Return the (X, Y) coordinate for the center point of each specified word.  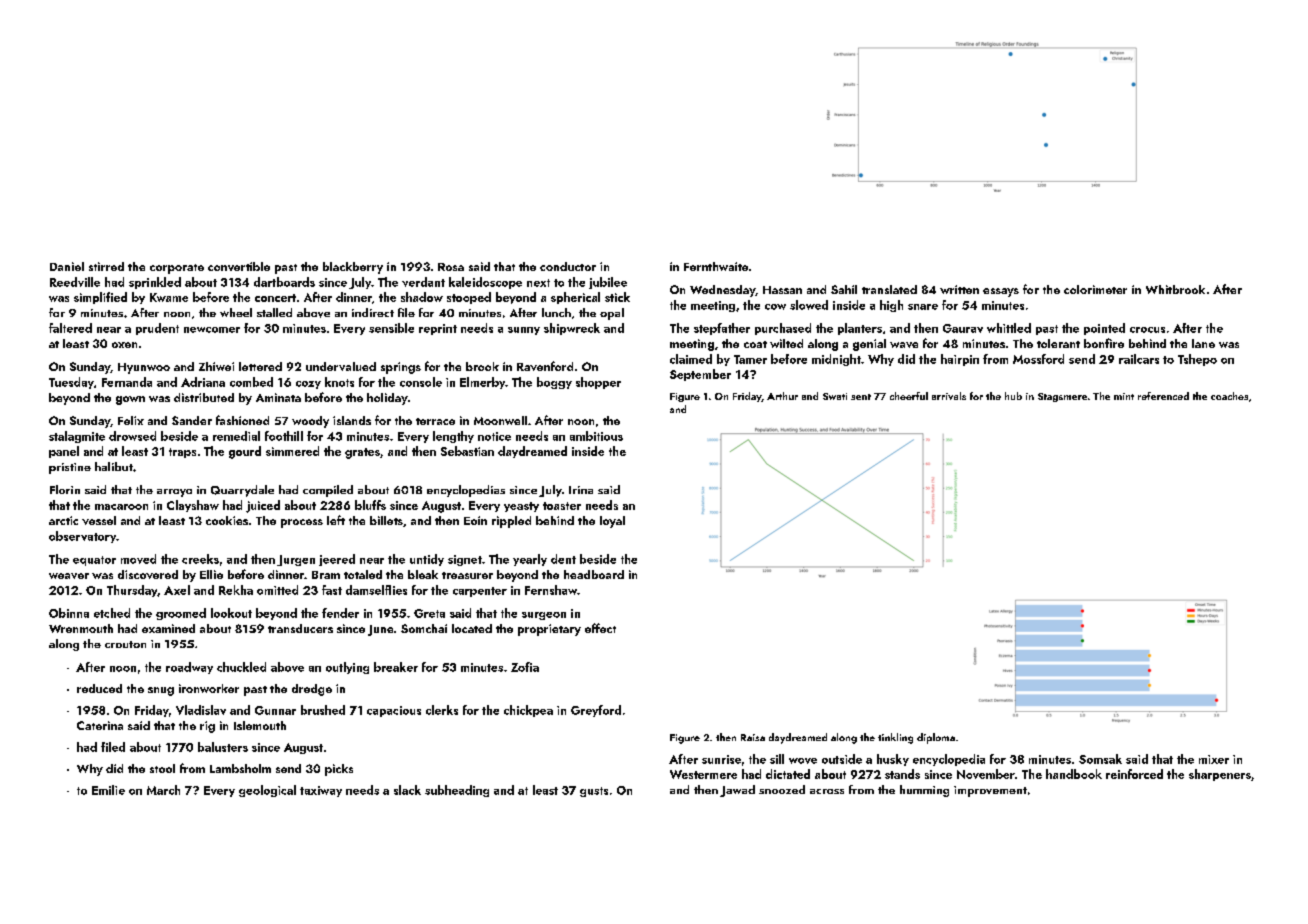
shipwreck (572, 329)
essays (1001, 292)
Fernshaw (551, 590)
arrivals (949, 396)
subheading (457, 791)
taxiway (321, 791)
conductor (568, 266)
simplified (100, 298)
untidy (427, 560)
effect (600, 628)
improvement (990, 791)
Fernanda (127, 382)
